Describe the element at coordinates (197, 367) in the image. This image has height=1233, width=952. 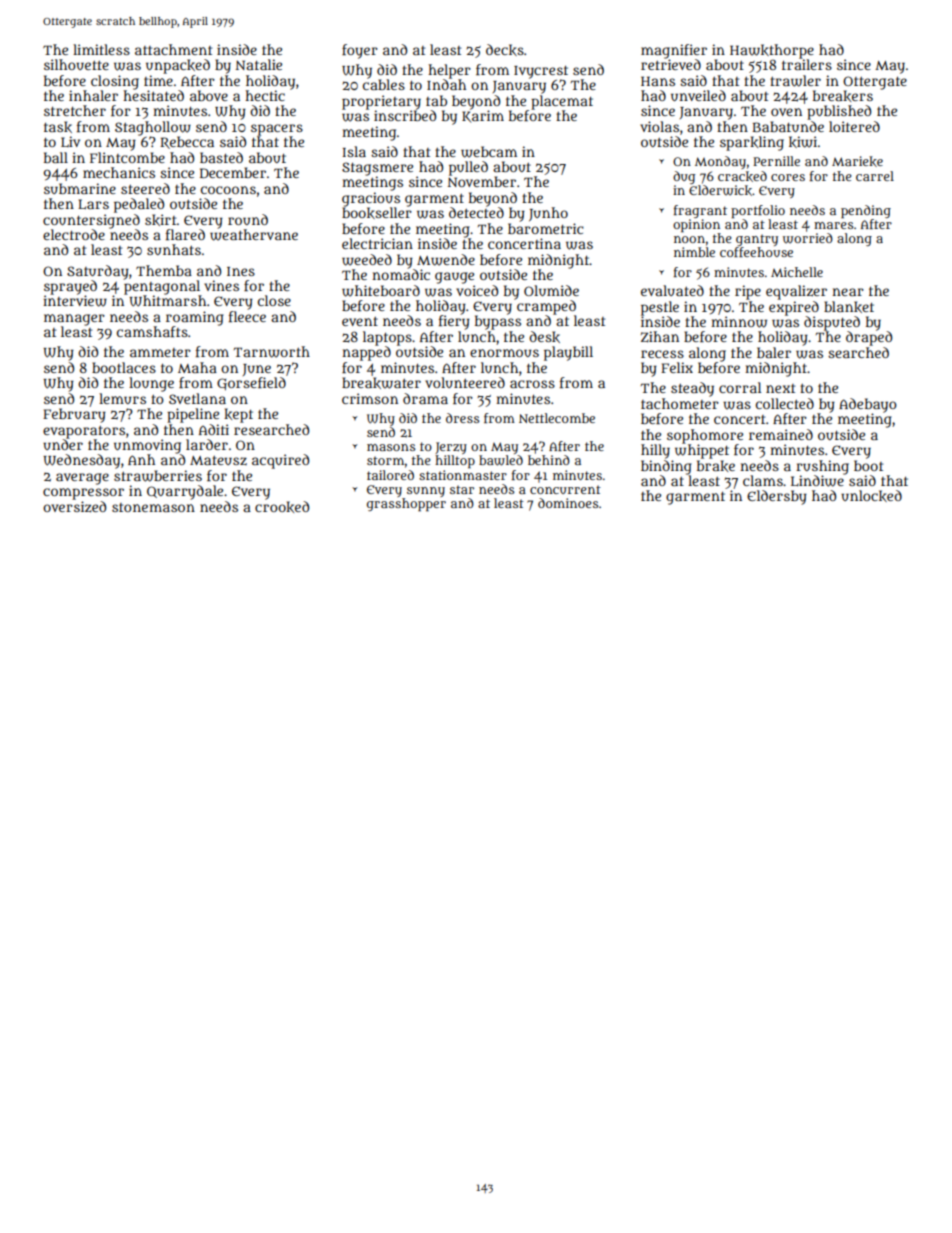
I see `Maha` at that location.
